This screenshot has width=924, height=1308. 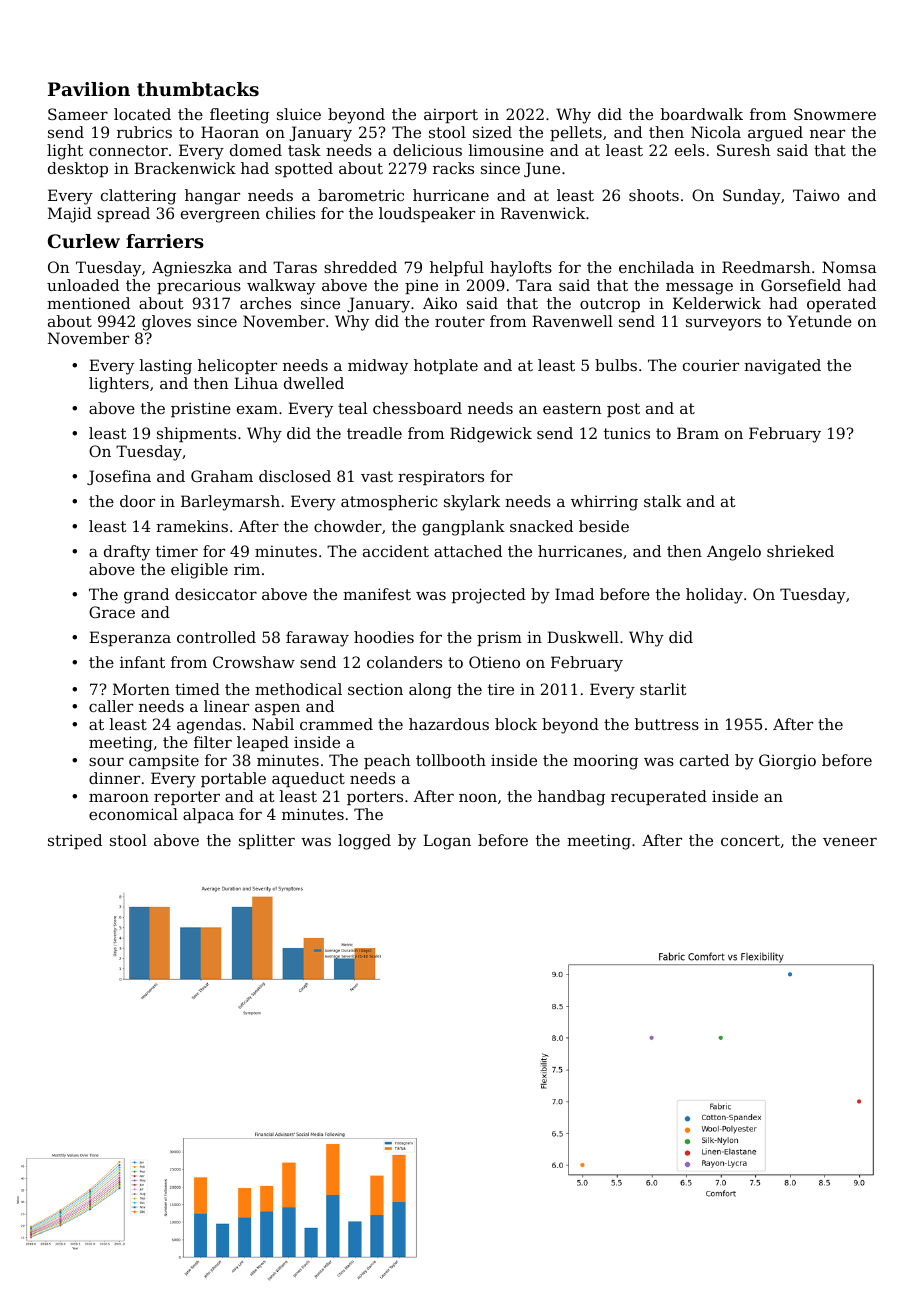 What do you see at coordinates (787, 762) in the screenshot?
I see `Giorgio` at bounding box center [787, 762].
